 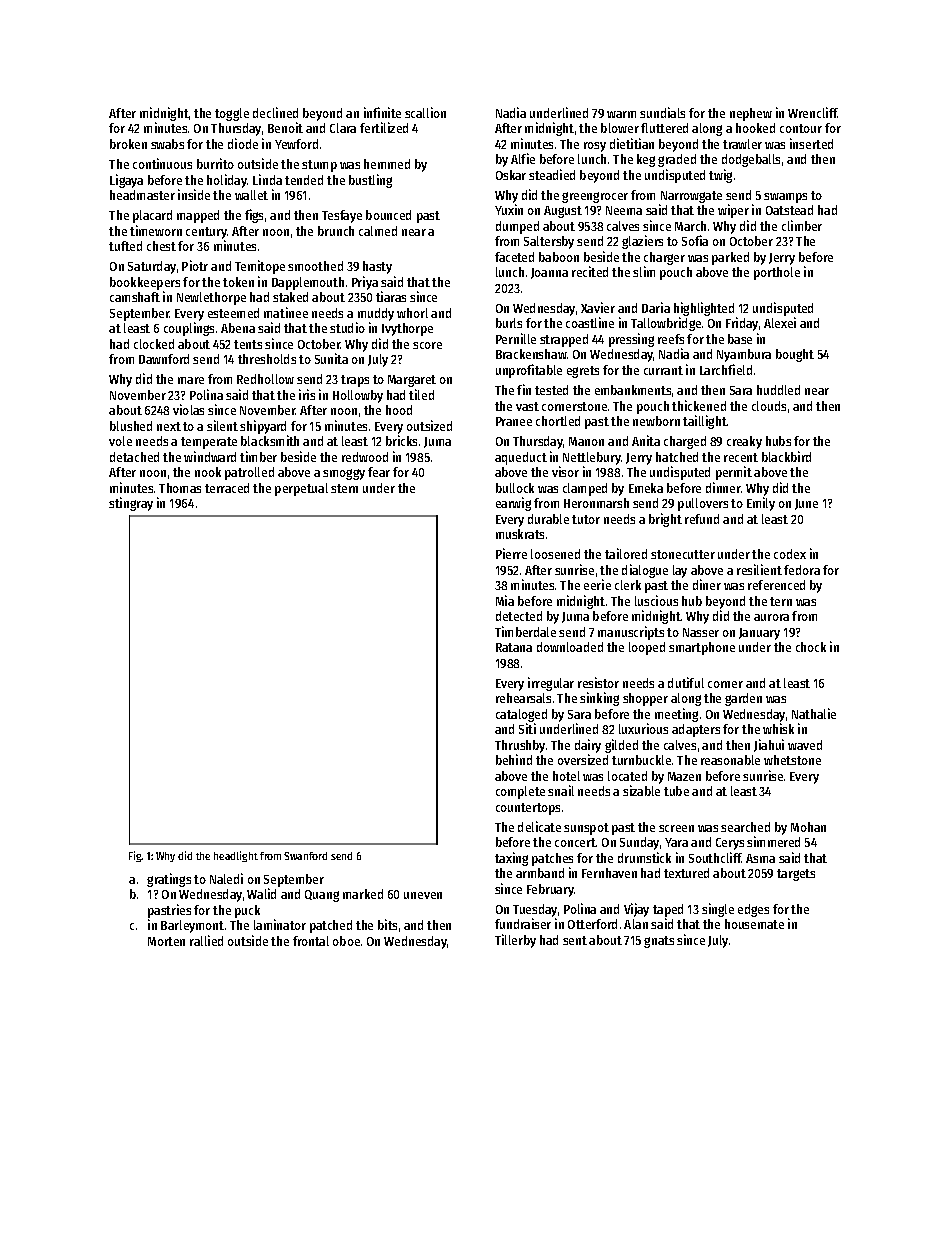 What do you see at coordinates (514, 647) in the image?
I see `Ratana` at bounding box center [514, 647].
